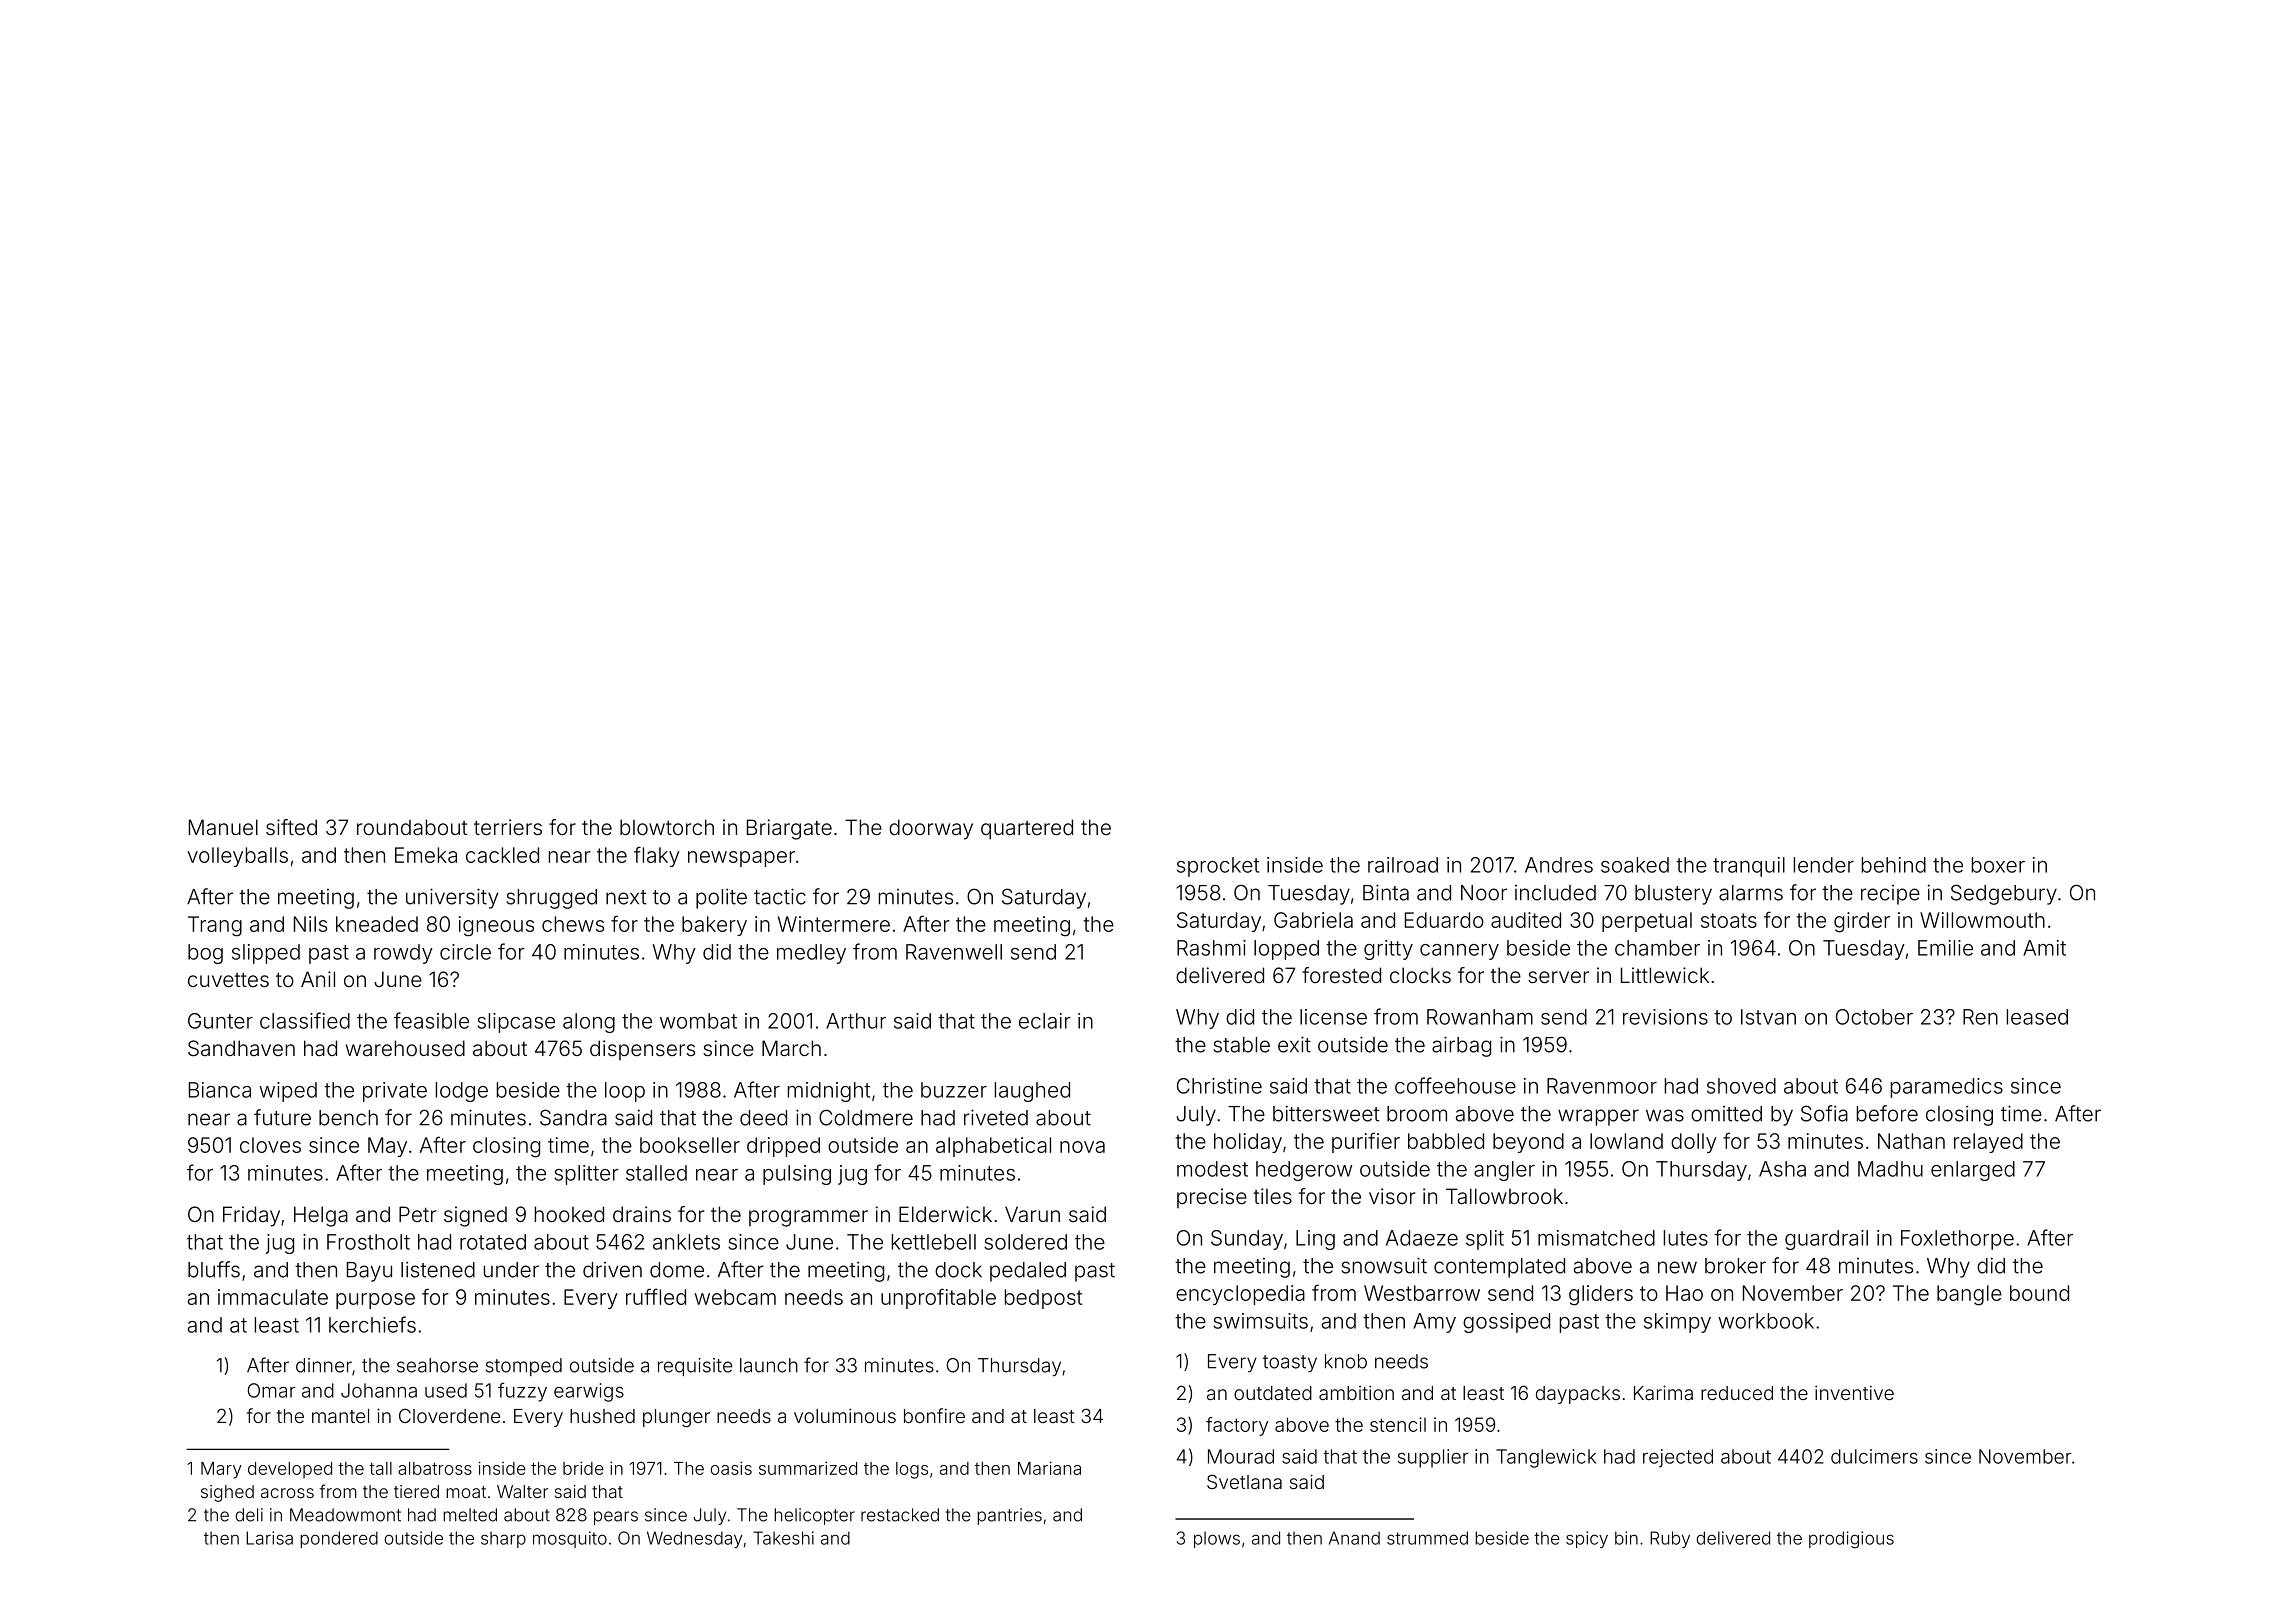 The image size is (2292, 1620). What do you see at coordinates (1346, 1361) in the screenshot?
I see `knob` at bounding box center [1346, 1361].
